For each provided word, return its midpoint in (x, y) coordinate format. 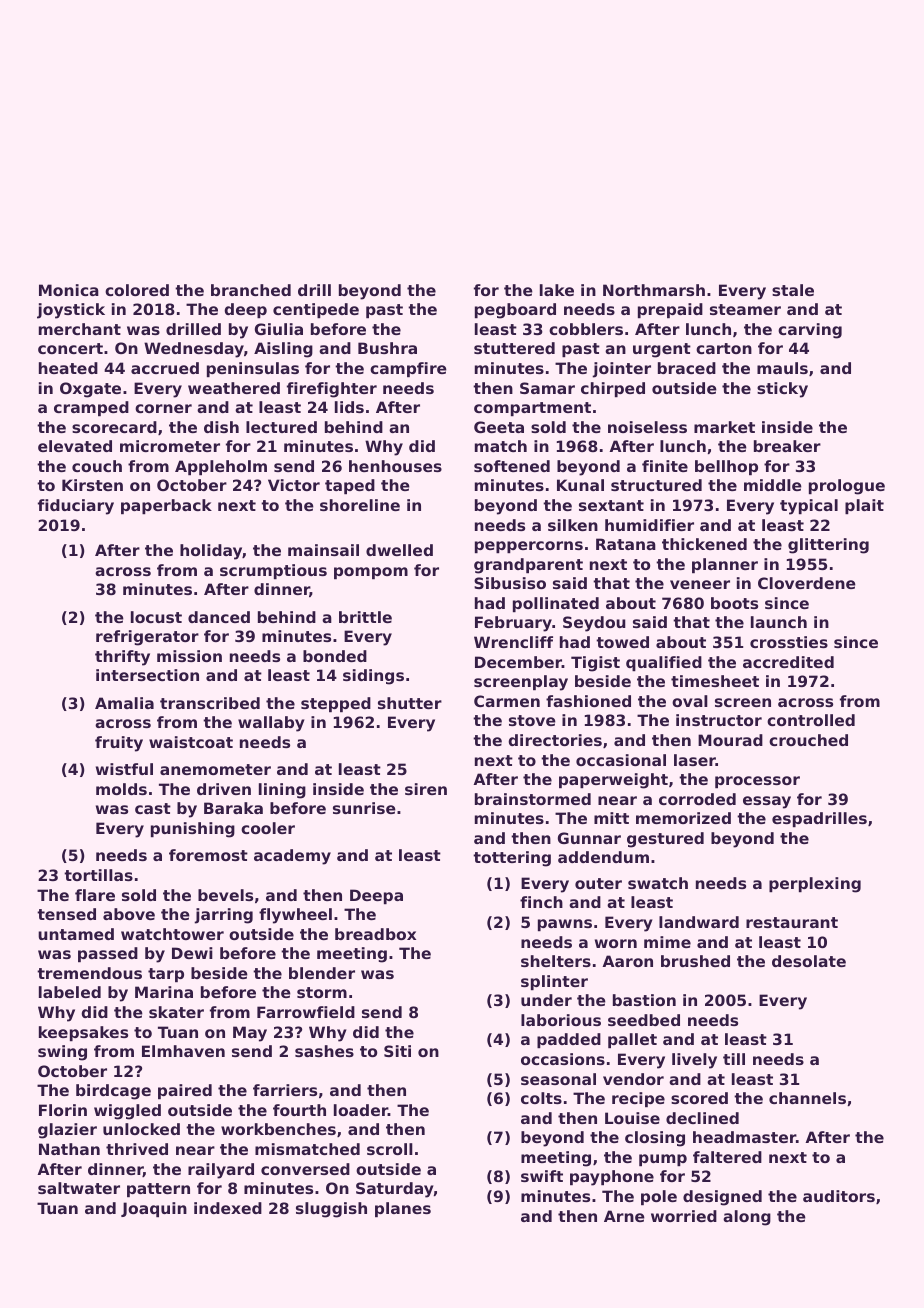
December (518, 662)
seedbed (644, 1020)
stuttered (514, 348)
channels (807, 1098)
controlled (811, 720)
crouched (808, 740)
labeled (70, 992)
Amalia (124, 703)
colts (541, 1098)
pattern (158, 1190)
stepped (336, 704)
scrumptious (273, 571)
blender (322, 973)
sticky (782, 390)
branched (251, 290)
